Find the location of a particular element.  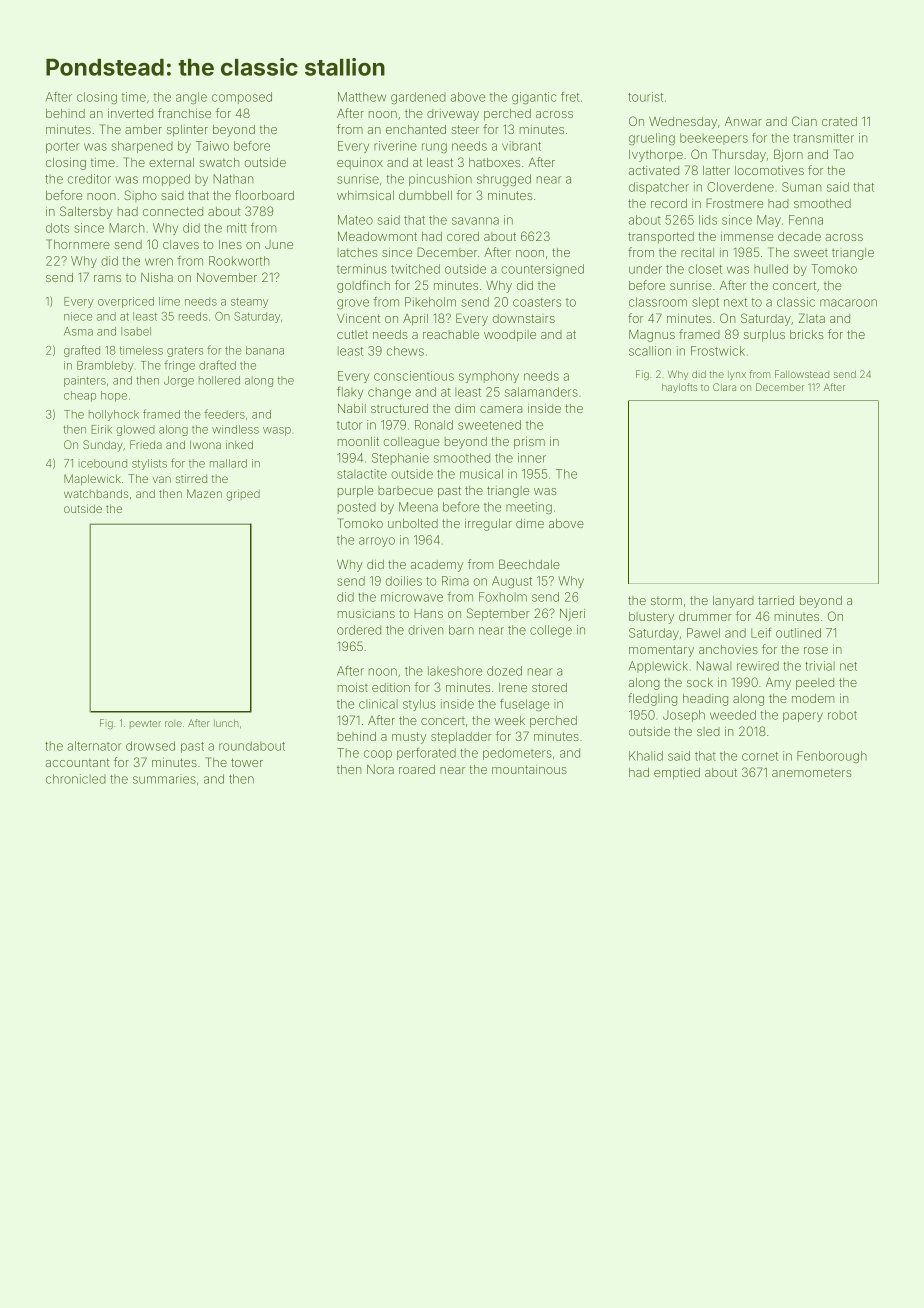

swatch is located at coordinates (219, 162).
